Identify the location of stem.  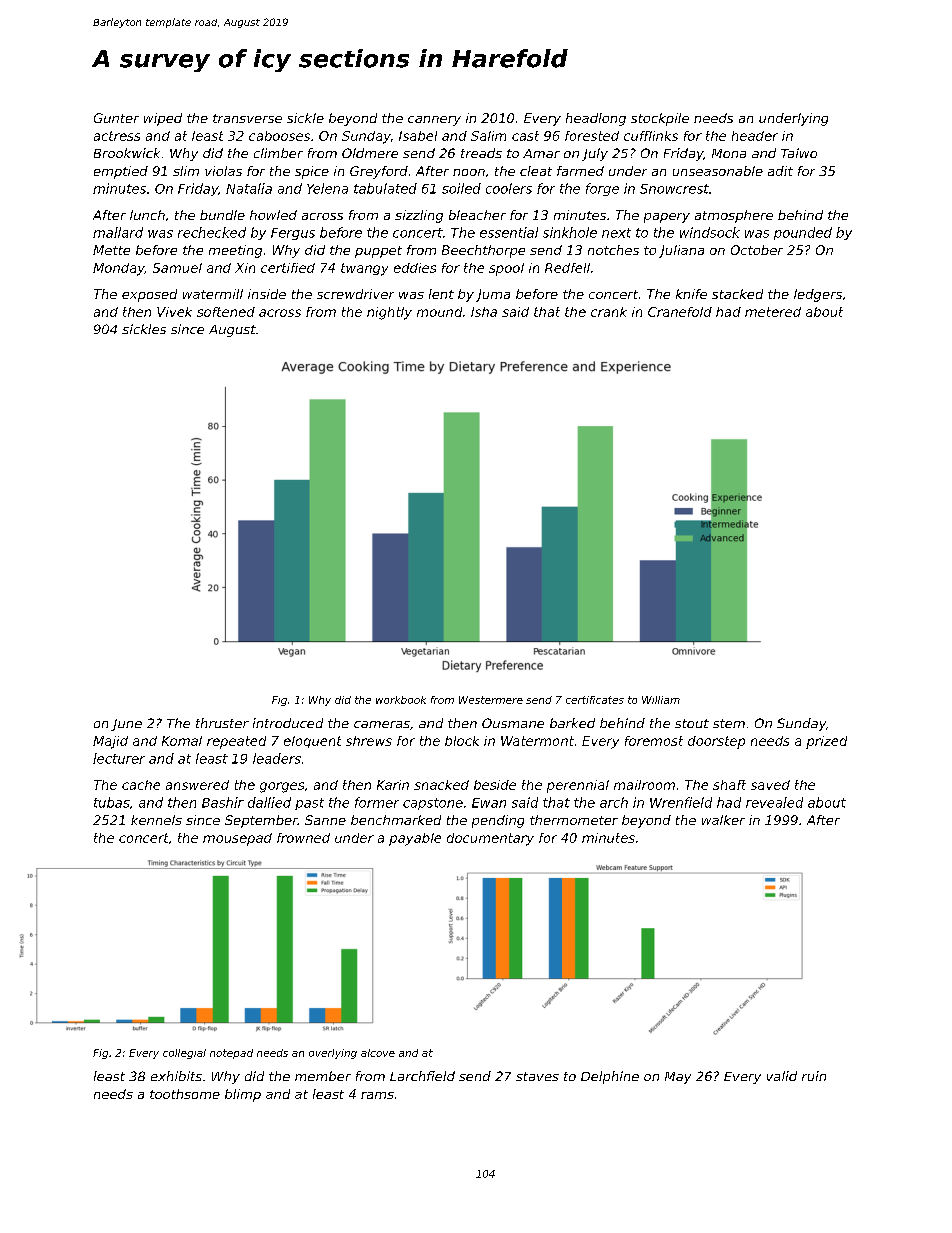
(729, 723).
